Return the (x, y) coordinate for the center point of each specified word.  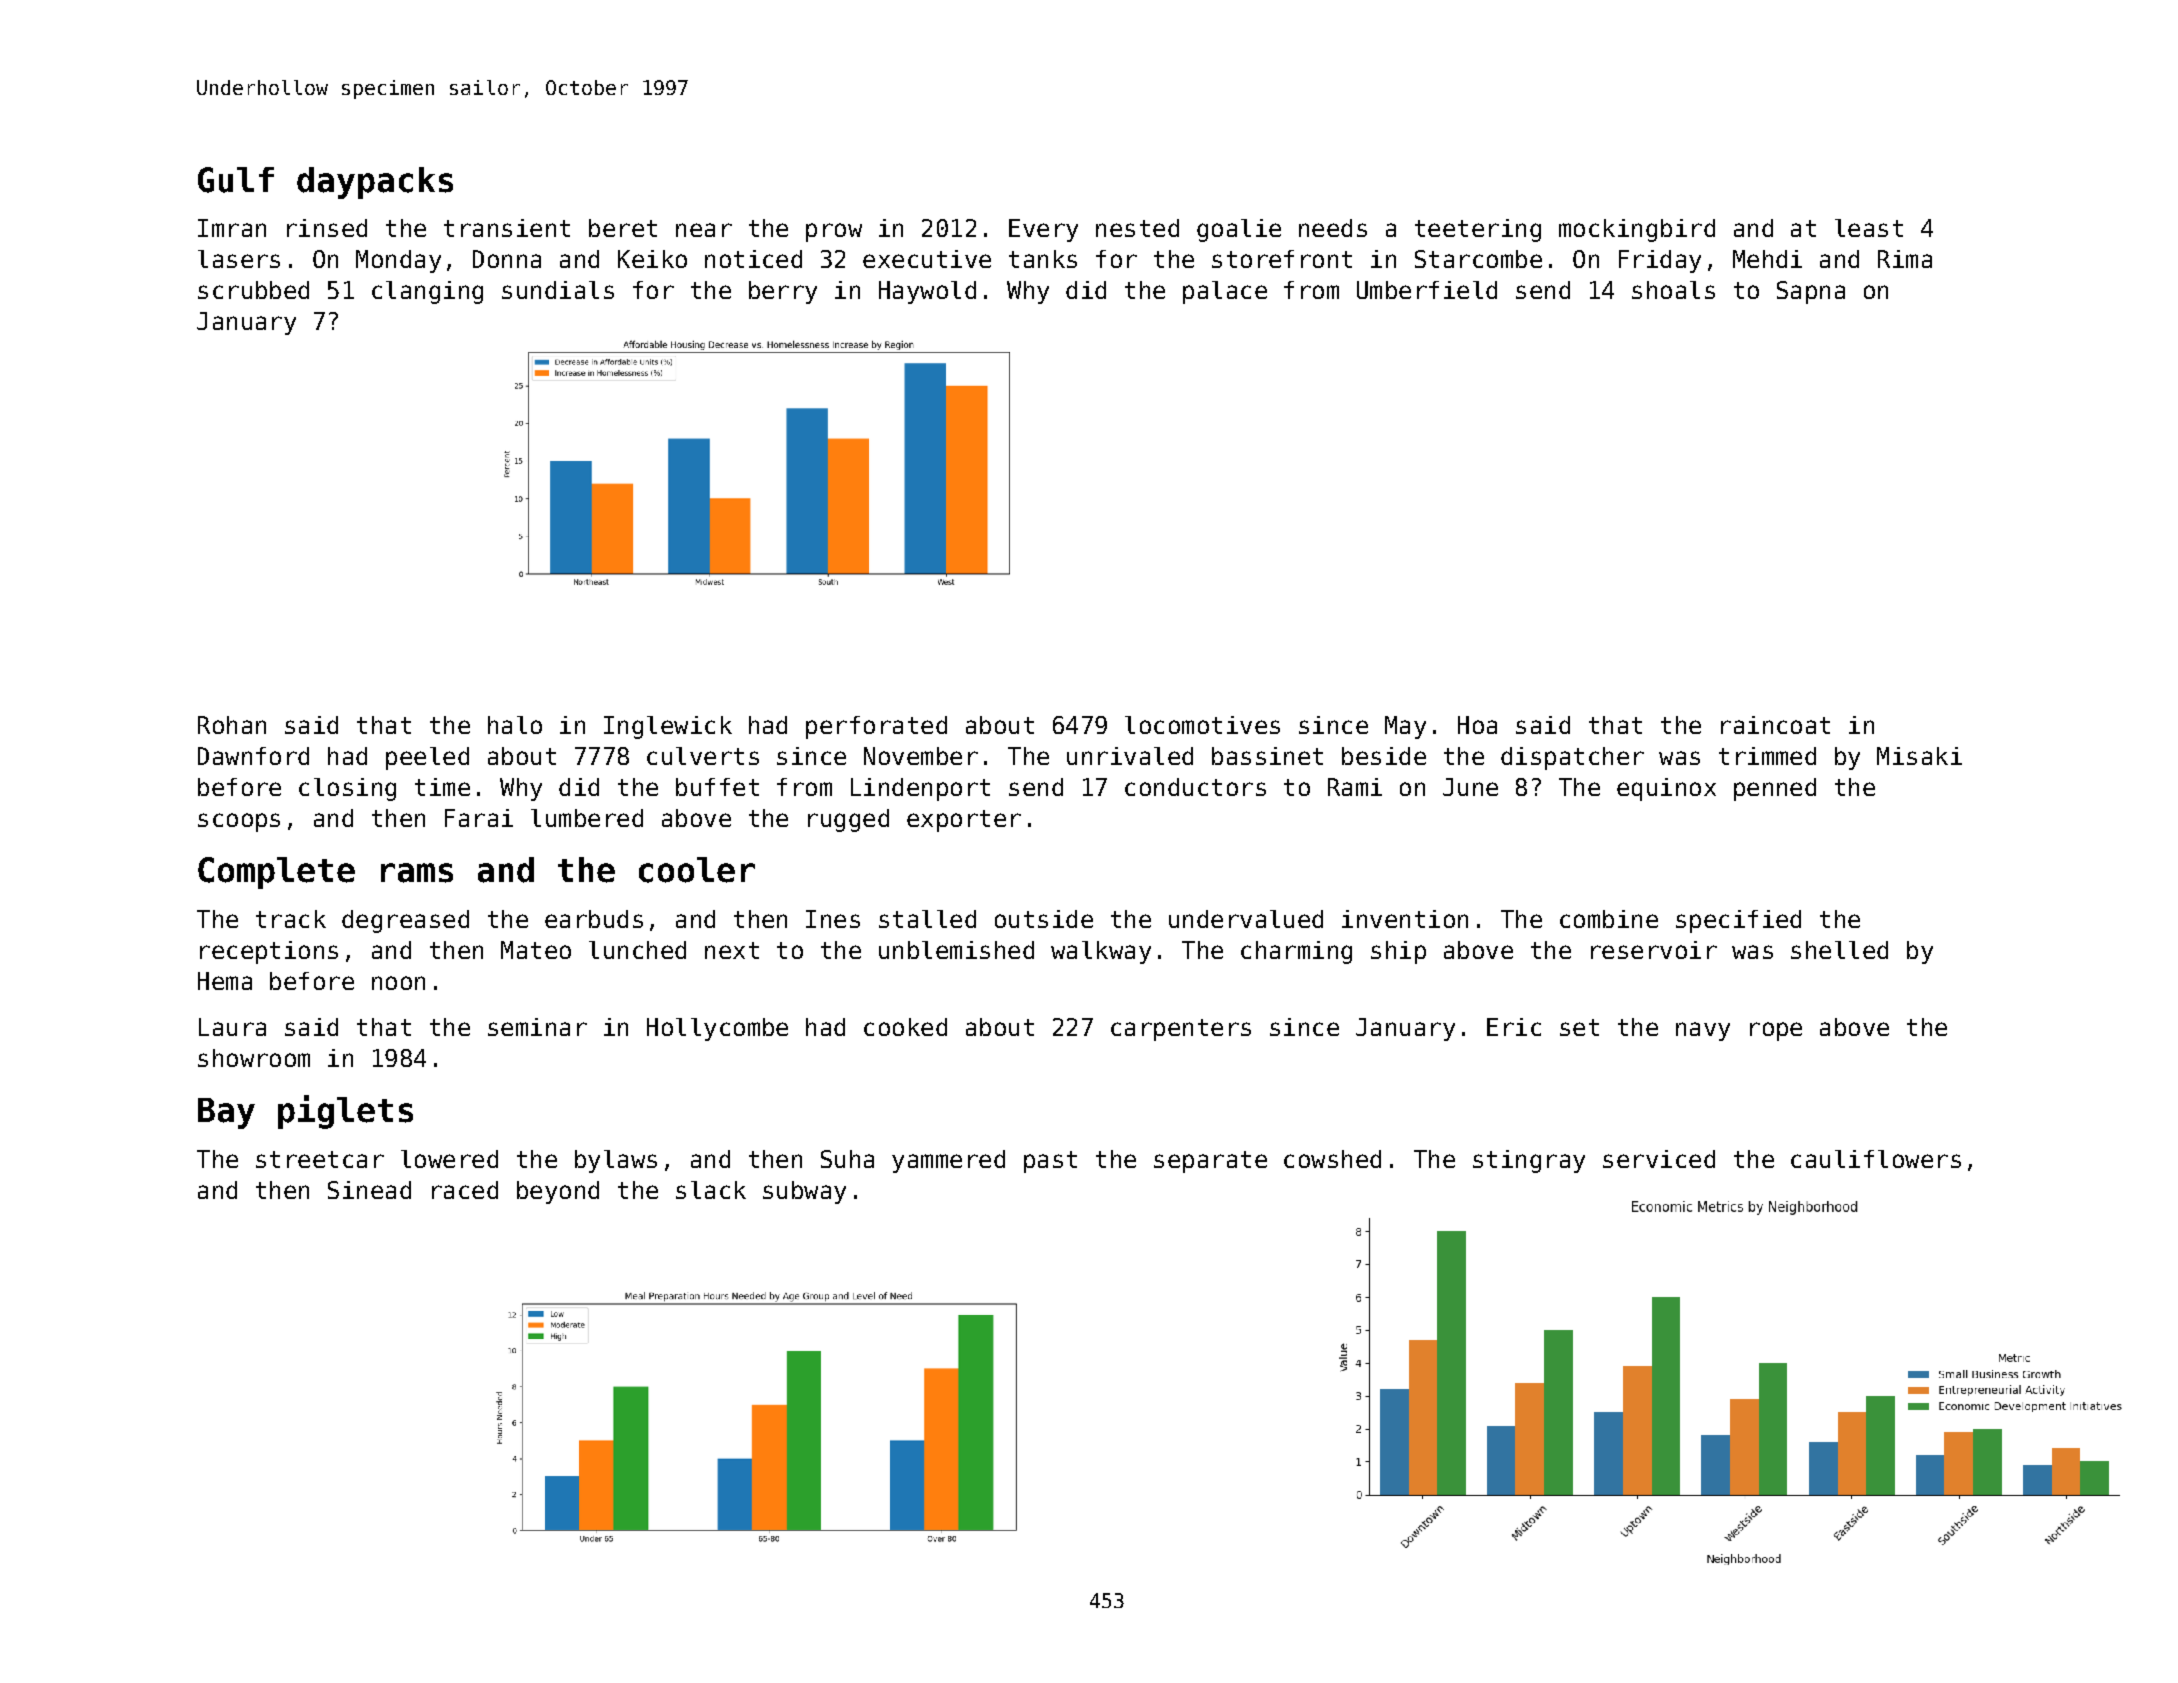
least (1869, 228)
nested (1137, 228)
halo (515, 725)
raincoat (1775, 725)
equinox (1666, 789)
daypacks (375, 183)
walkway (1101, 952)
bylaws (616, 1161)
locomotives (1202, 725)
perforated (876, 727)
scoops (239, 822)
